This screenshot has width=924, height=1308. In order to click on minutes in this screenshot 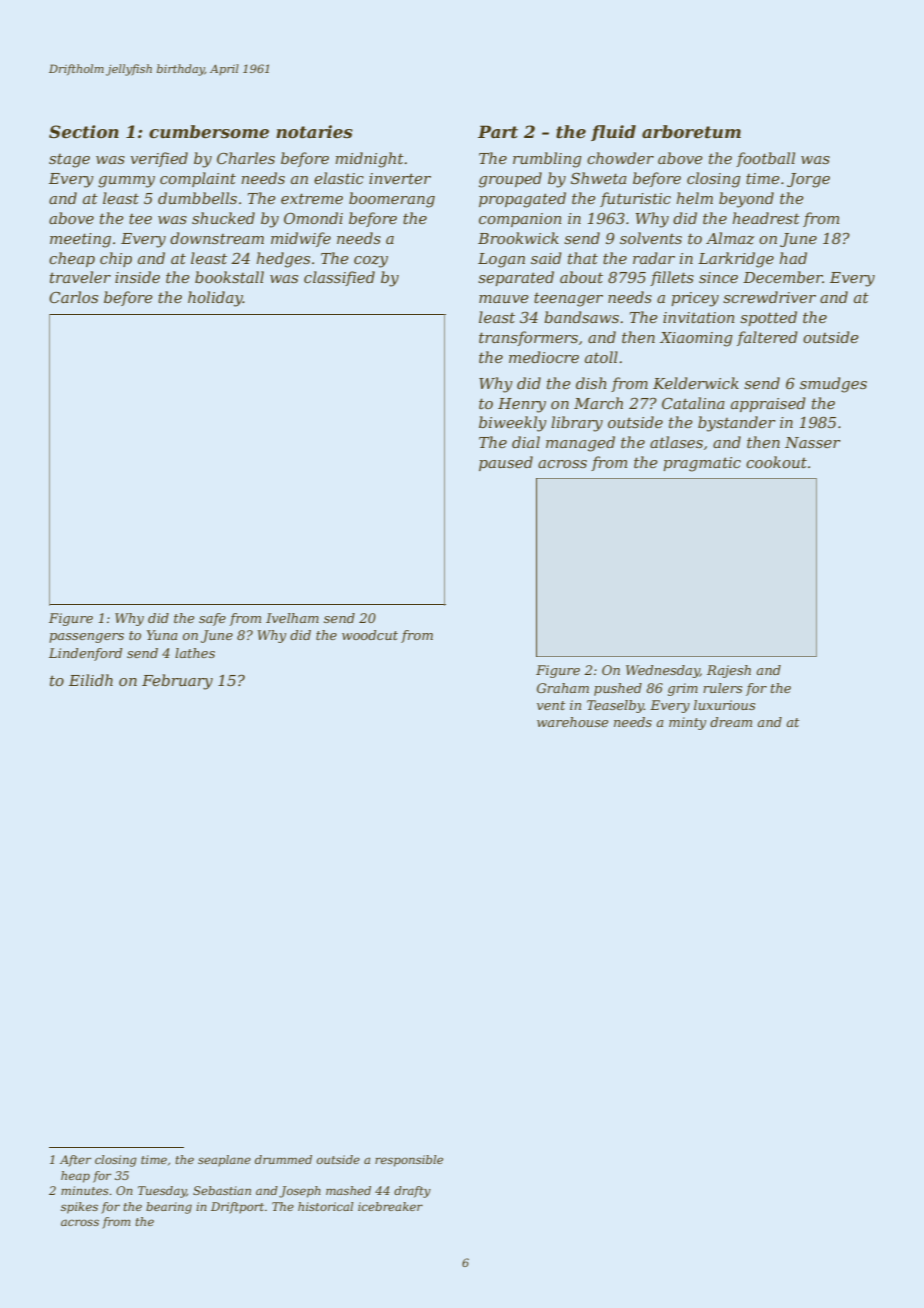, I will do `click(85, 1190)`.
